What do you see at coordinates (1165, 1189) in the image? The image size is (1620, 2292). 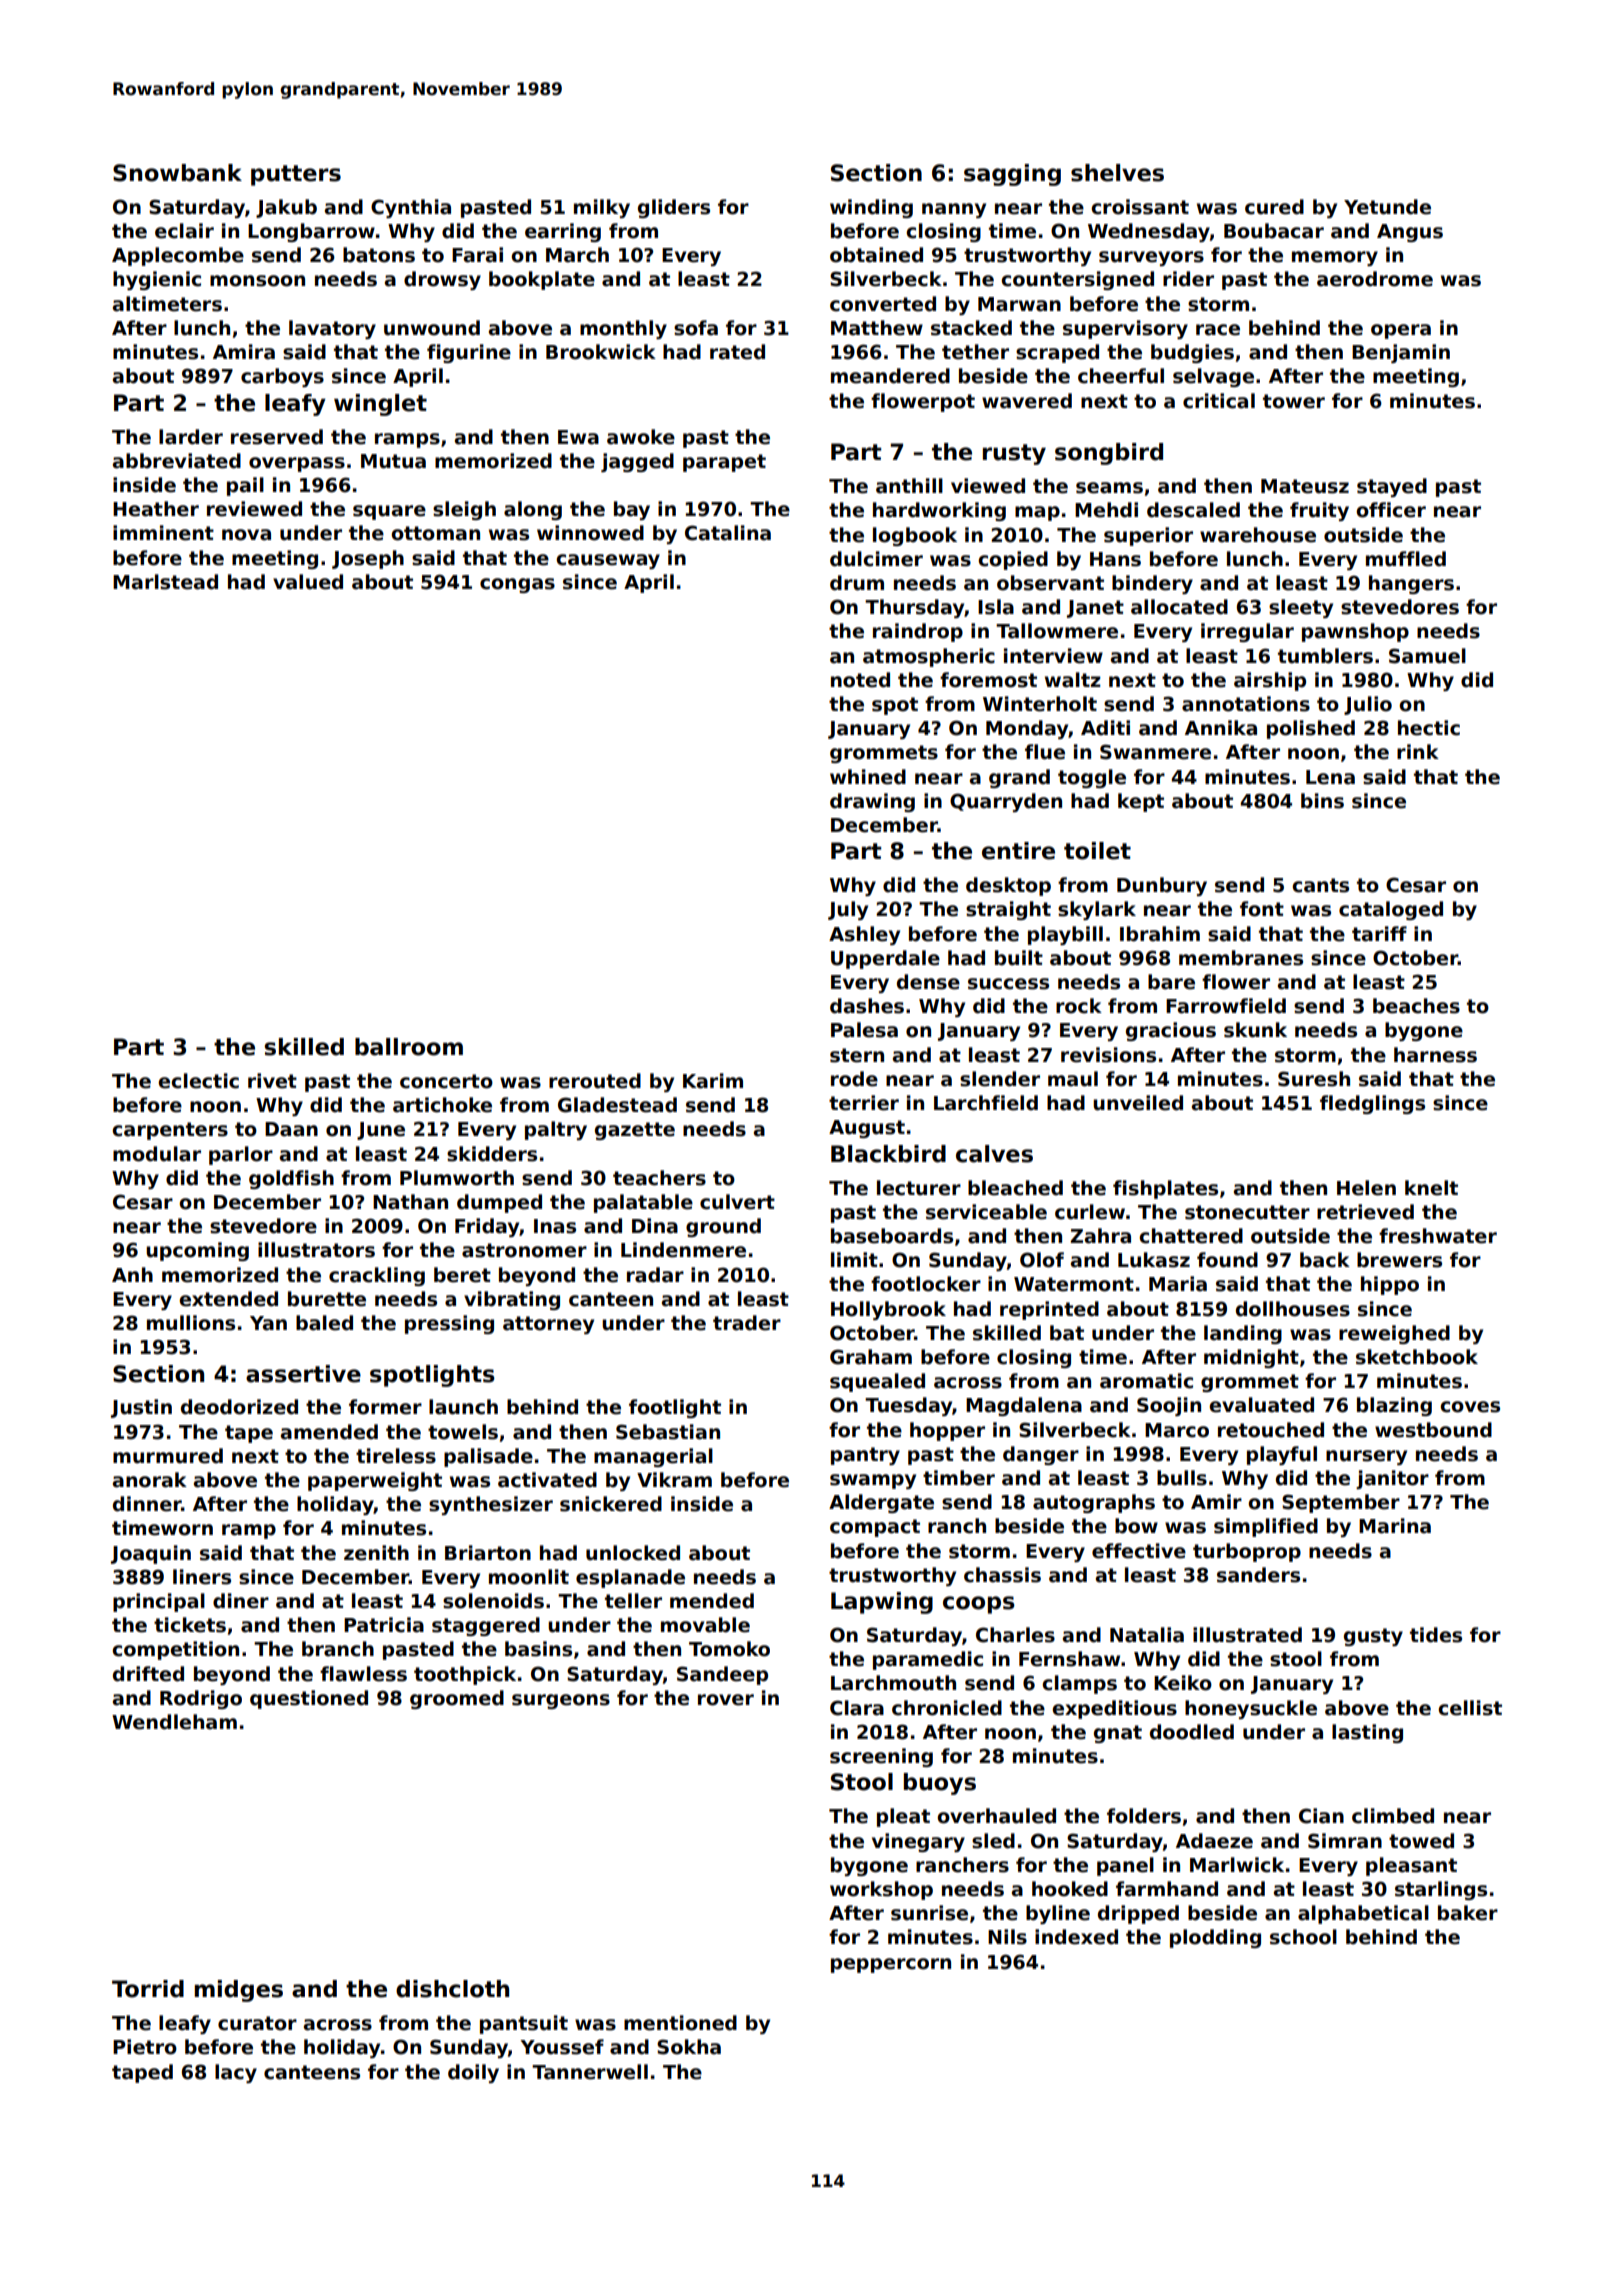 I see `fishplates` at bounding box center [1165, 1189].
